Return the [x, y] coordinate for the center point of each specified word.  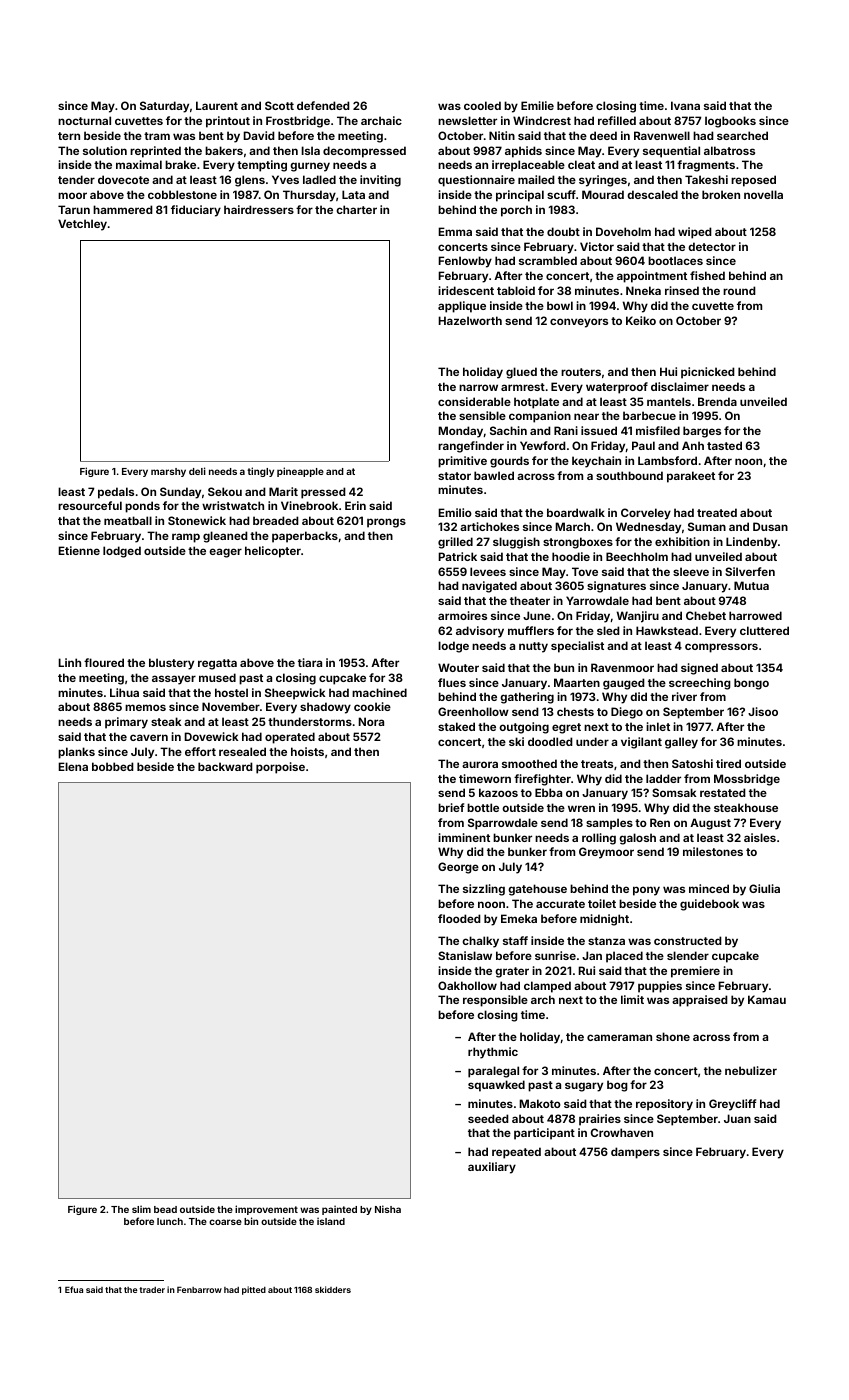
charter [356, 209]
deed [603, 135]
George [458, 868]
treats [597, 764]
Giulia [764, 888]
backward [225, 766]
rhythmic [493, 1053]
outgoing [524, 728]
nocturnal [84, 120]
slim [141, 1209]
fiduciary [196, 211]
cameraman [619, 1037]
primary [126, 723]
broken [721, 194]
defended [323, 105]
